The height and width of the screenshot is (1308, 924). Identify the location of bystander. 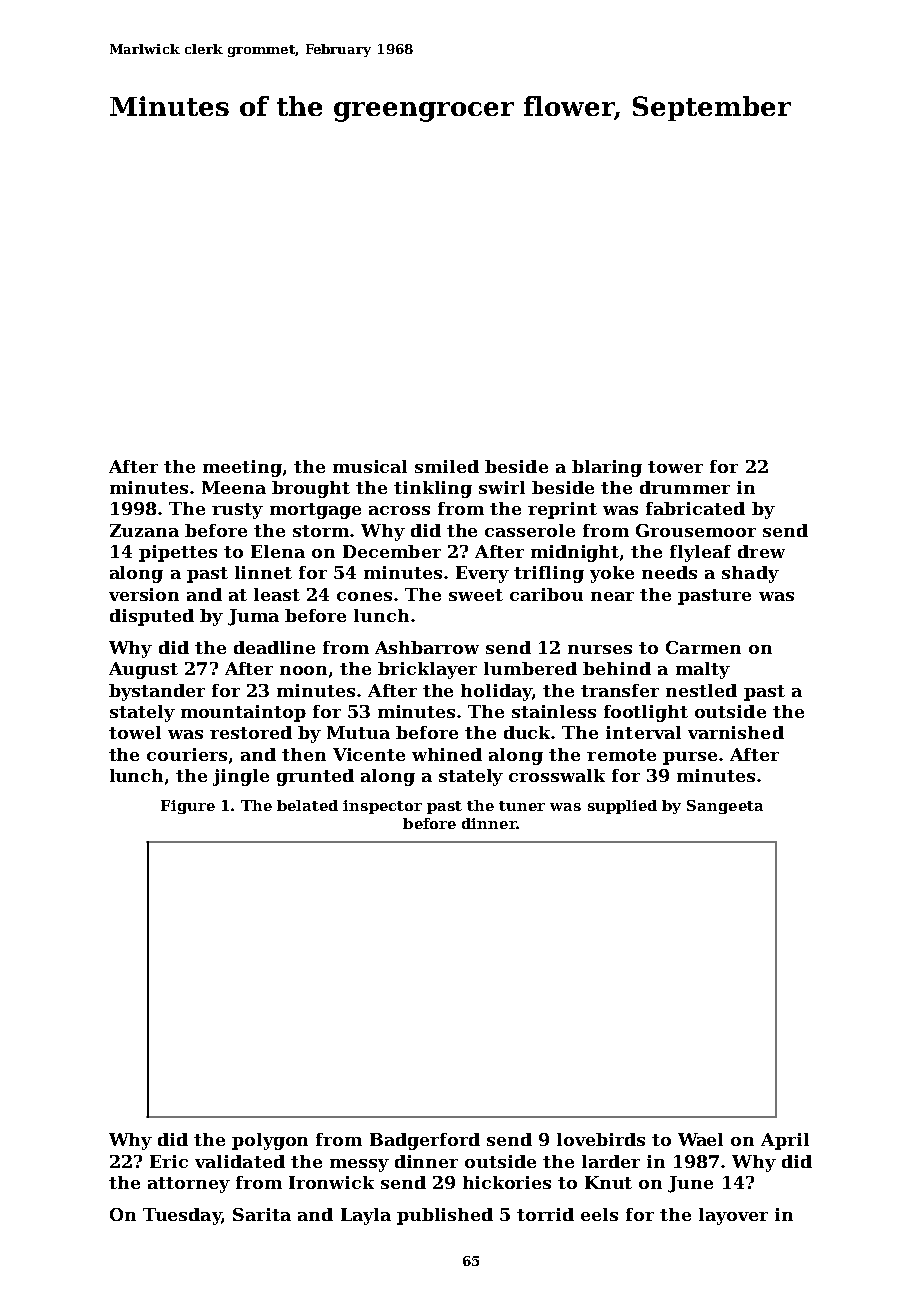
(157, 692).
